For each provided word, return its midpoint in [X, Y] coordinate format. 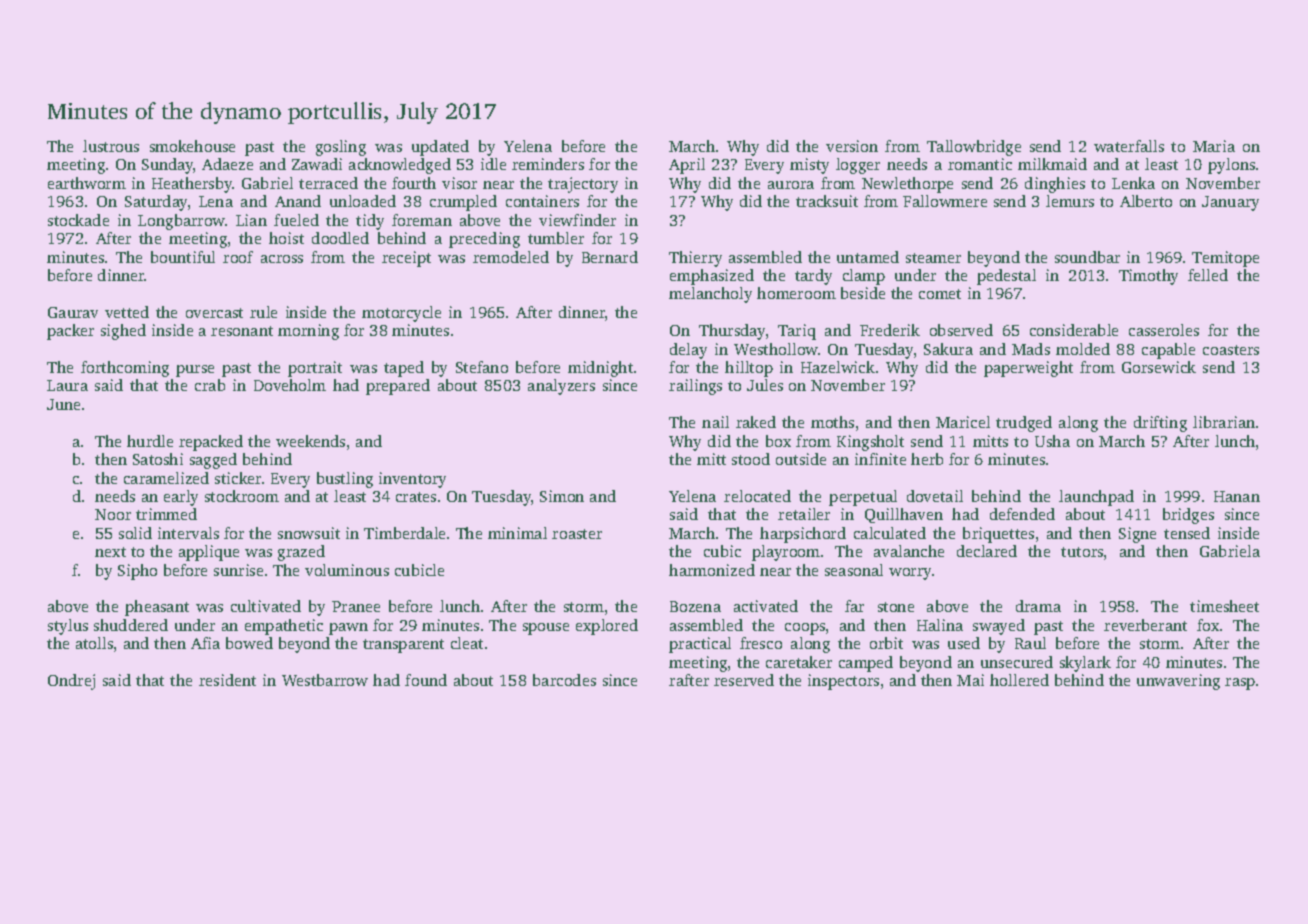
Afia [205, 643]
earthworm [87, 183]
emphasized [712, 277]
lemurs [1070, 201]
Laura [67, 385]
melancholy [710, 295]
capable [1168, 351]
